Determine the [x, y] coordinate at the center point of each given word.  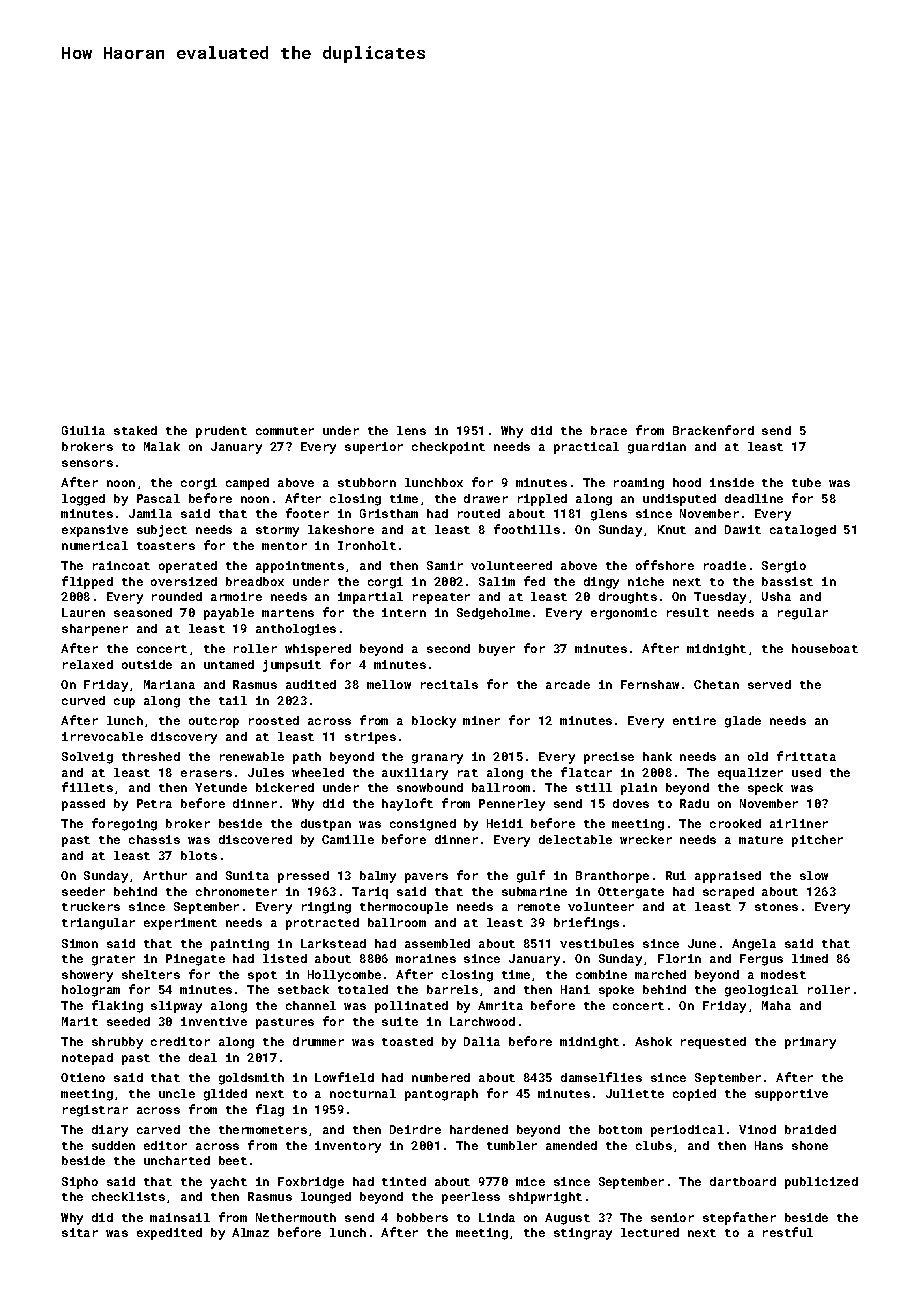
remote [539, 907]
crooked [735, 823]
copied [694, 1095]
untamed [229, 664]
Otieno [83, 1077]
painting [240, 945]
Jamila [150, 513]
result [688, 612]
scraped [728, 893]
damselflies [601, 1077]
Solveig [87, 758]
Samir [445, 565]
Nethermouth [296, 1217]
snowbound [430, 787]
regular [803, 614]
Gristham [389, 513]
